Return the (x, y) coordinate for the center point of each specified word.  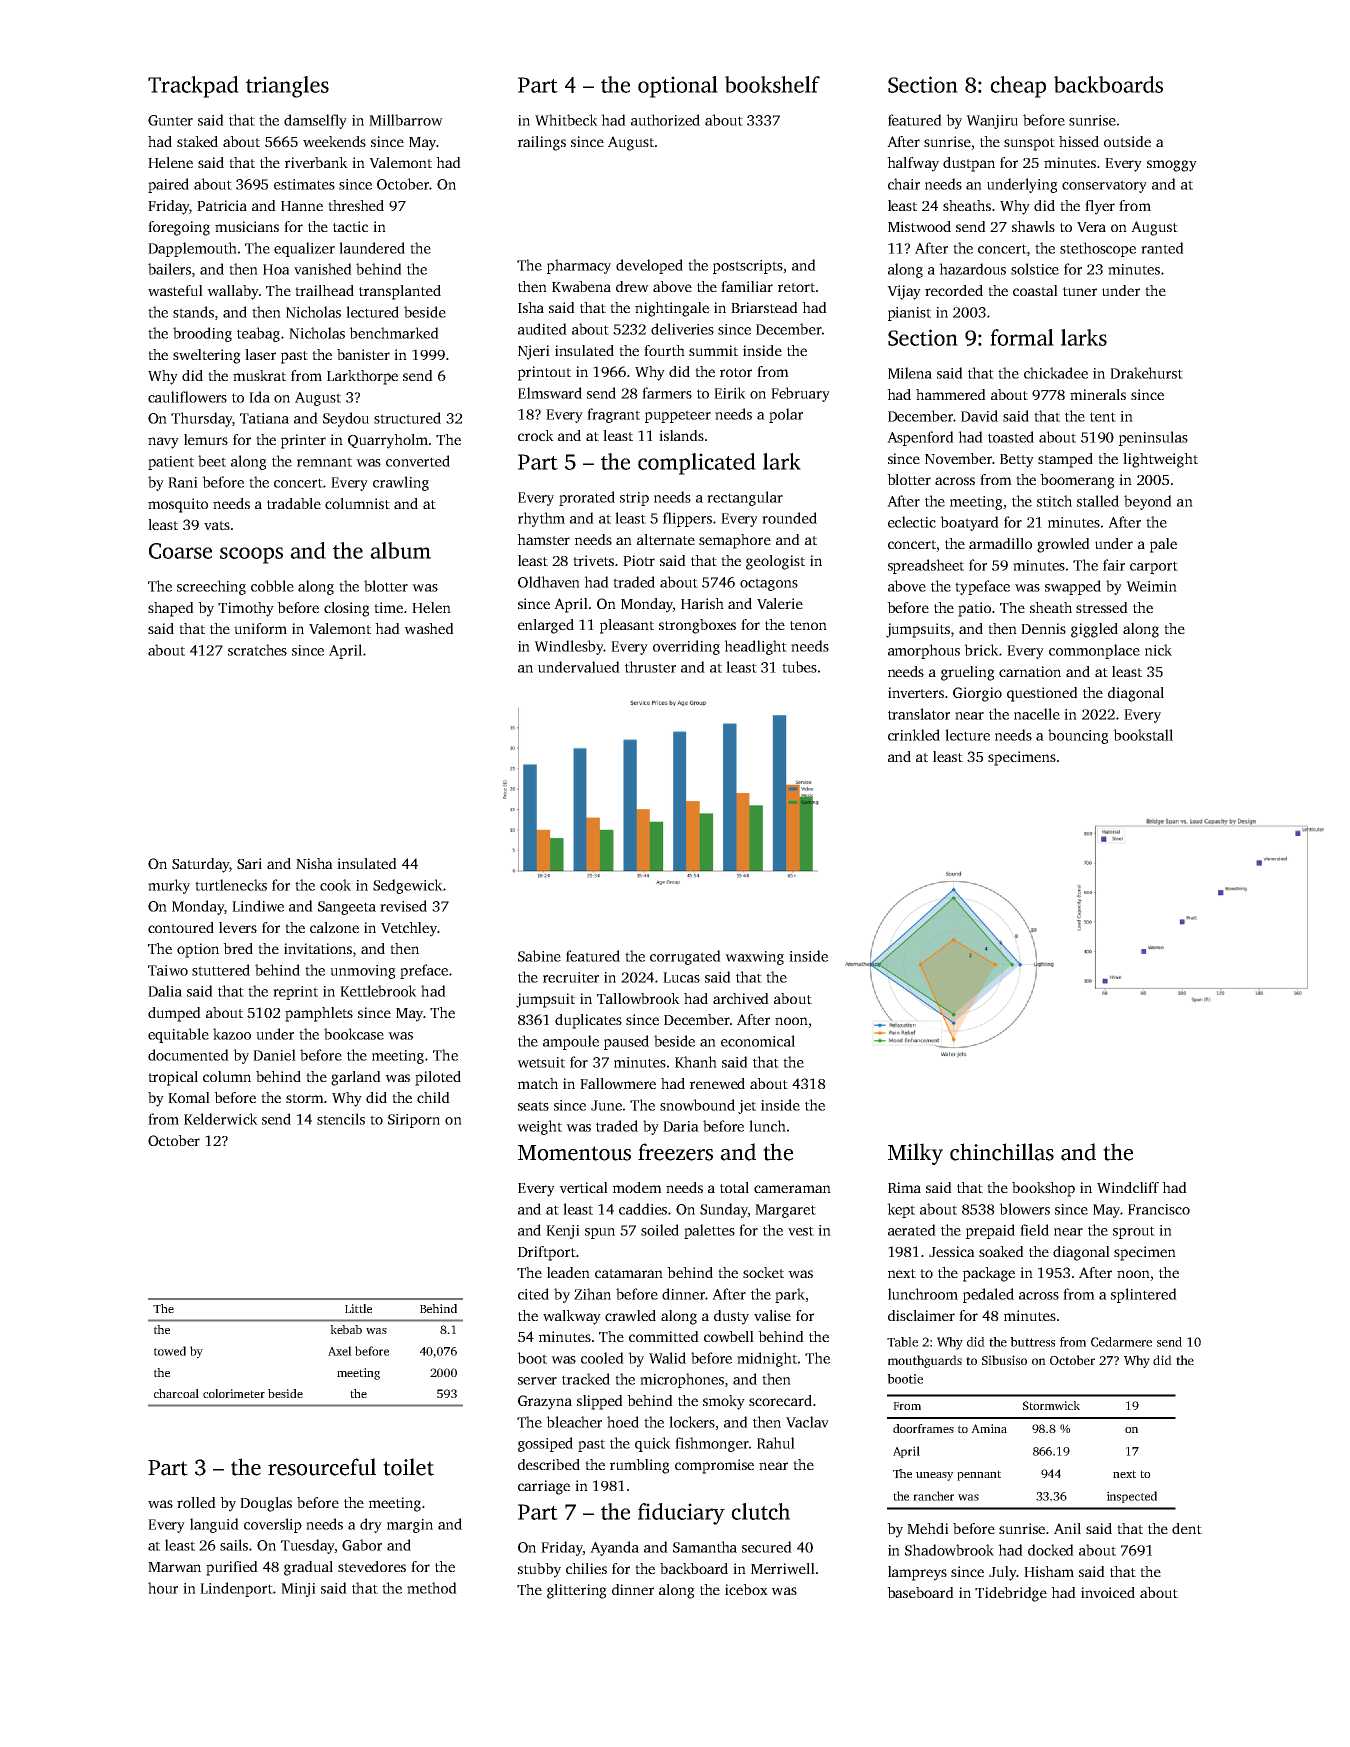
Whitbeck (566, 120)
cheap (1018, 87)
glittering (577, 1591)
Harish (702, 603)
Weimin (1151, 586)
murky (169, 886)
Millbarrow (406, 120)
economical (758, 1041)
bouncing (1078, 736)
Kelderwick (221, 1119)
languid (214, 1525)
